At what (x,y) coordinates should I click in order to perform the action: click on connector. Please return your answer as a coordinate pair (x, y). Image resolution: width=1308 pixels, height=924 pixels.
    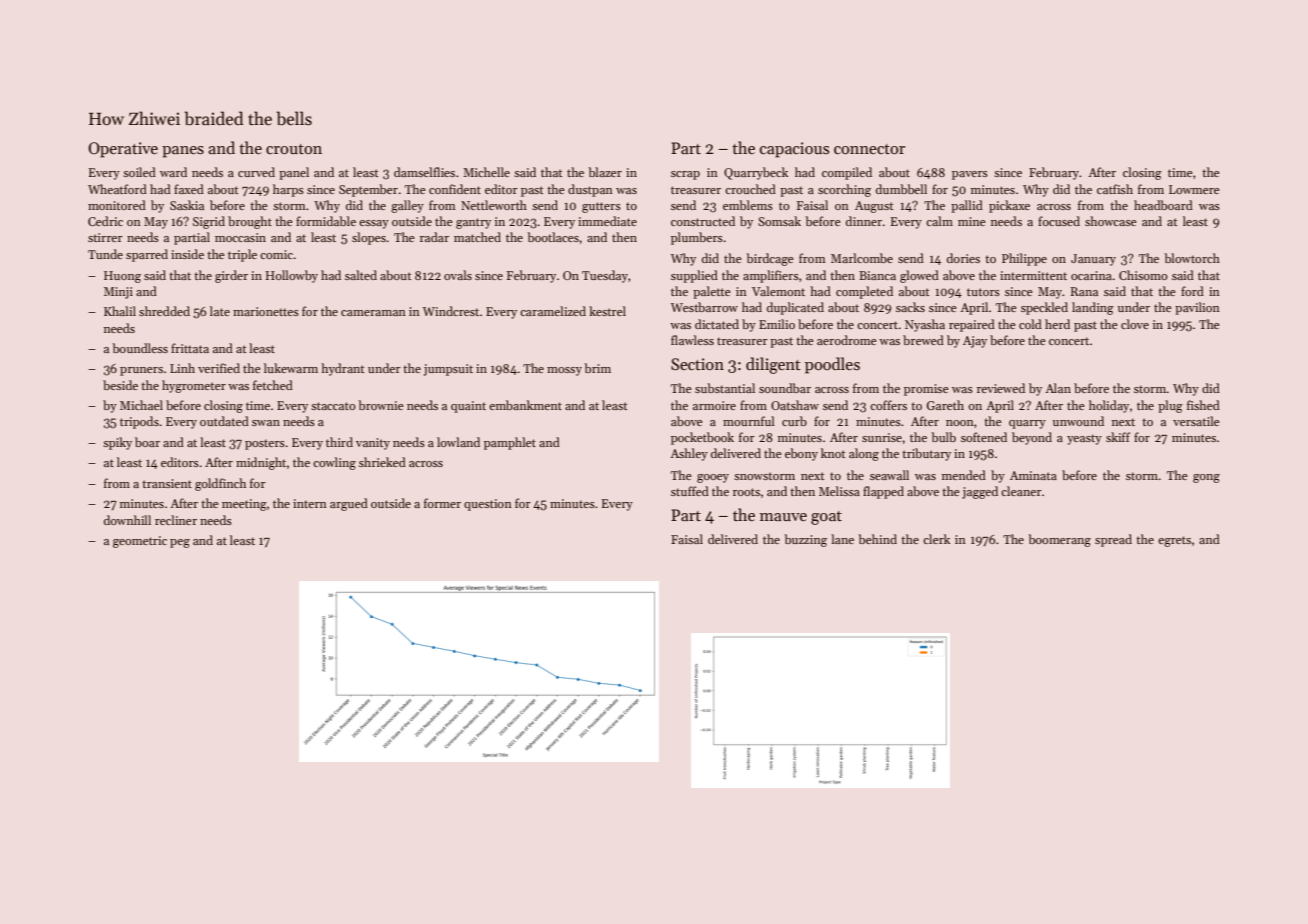
    Looking at the image, I should click on (869, 149).
